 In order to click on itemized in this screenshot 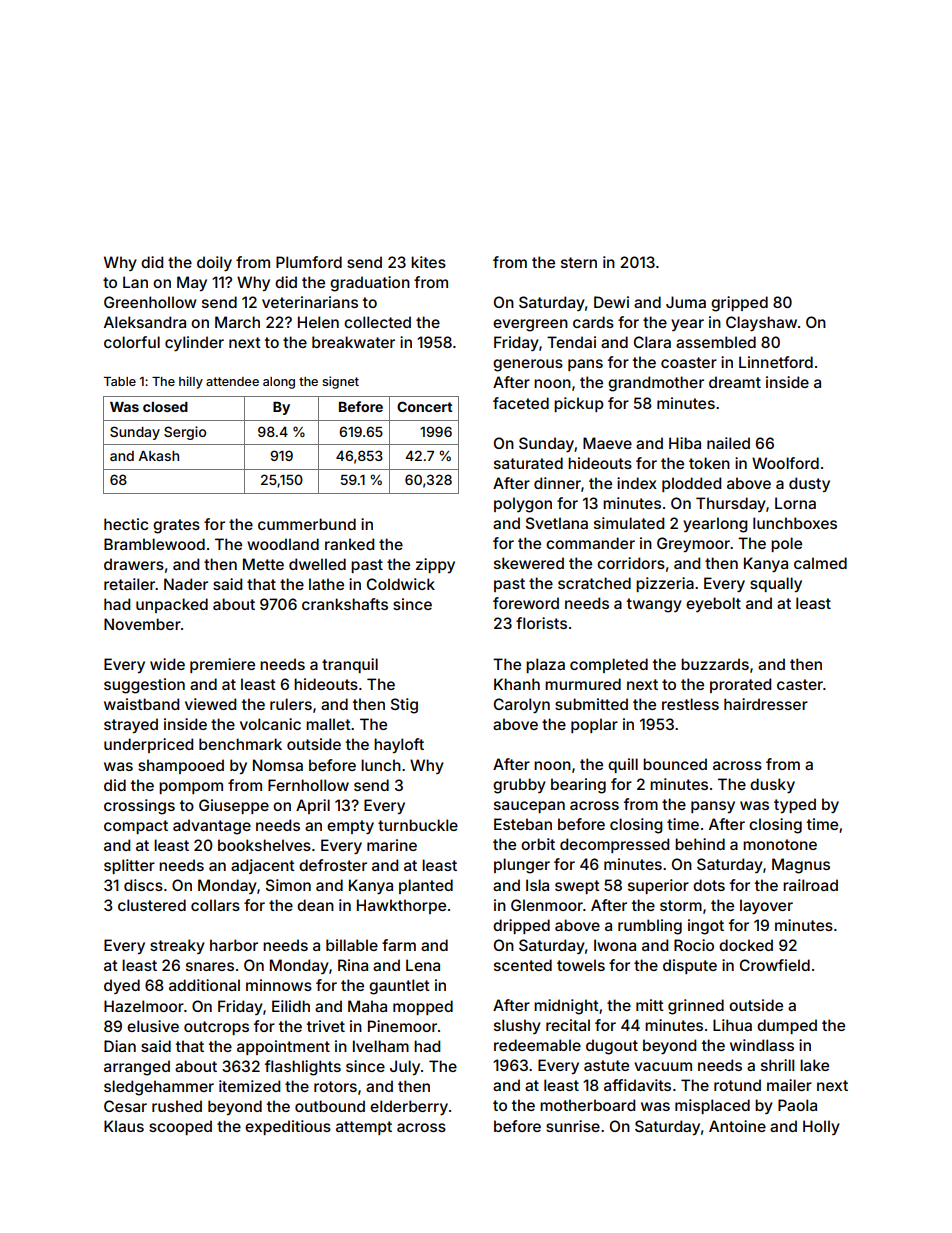, I will do `click(249, 1086)`.
